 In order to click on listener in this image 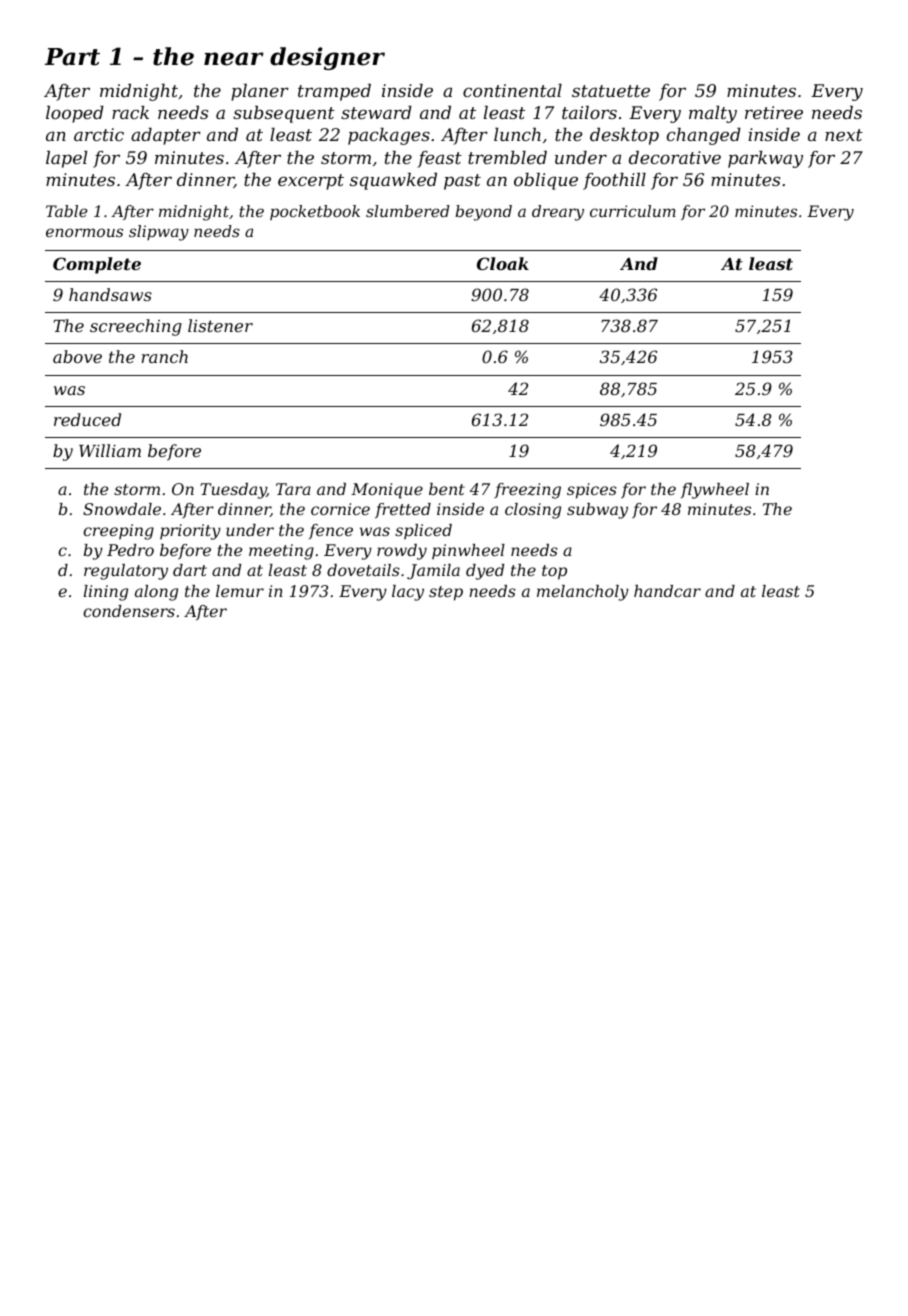, I will do `click(220, 325)`.
